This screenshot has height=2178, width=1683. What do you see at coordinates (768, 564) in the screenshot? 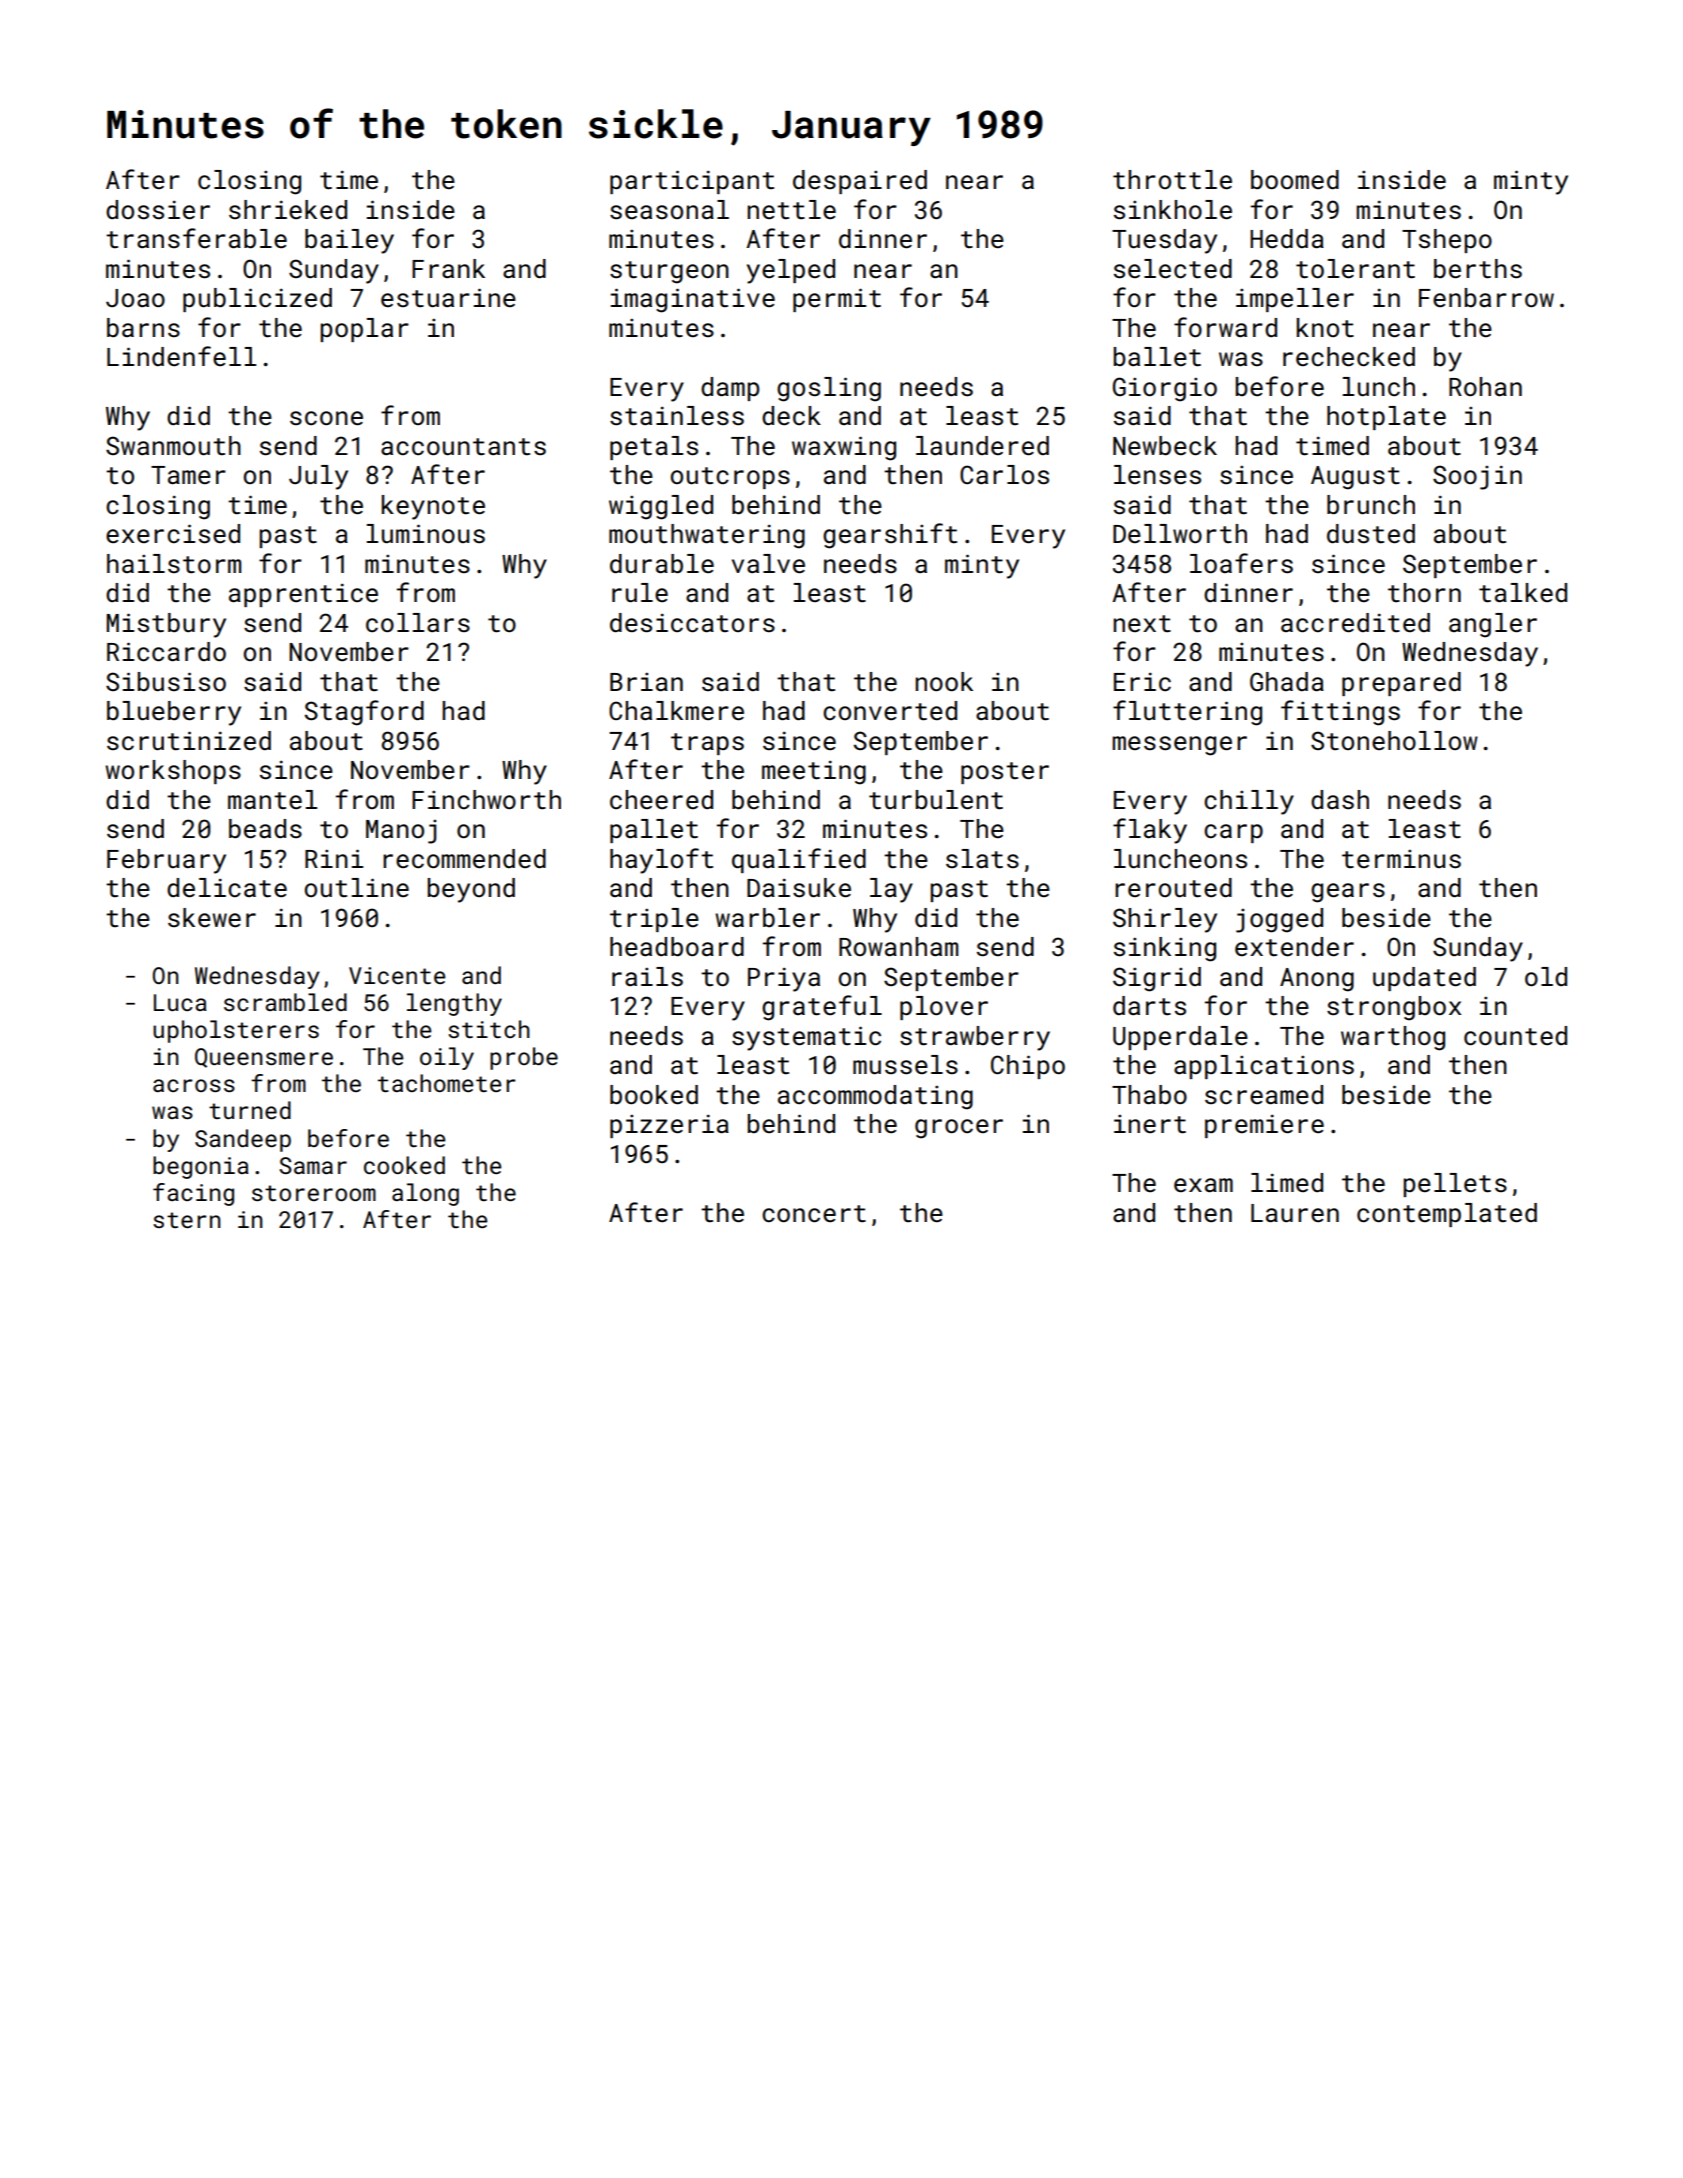
I see `valve` at bounding box center [768, 564].
